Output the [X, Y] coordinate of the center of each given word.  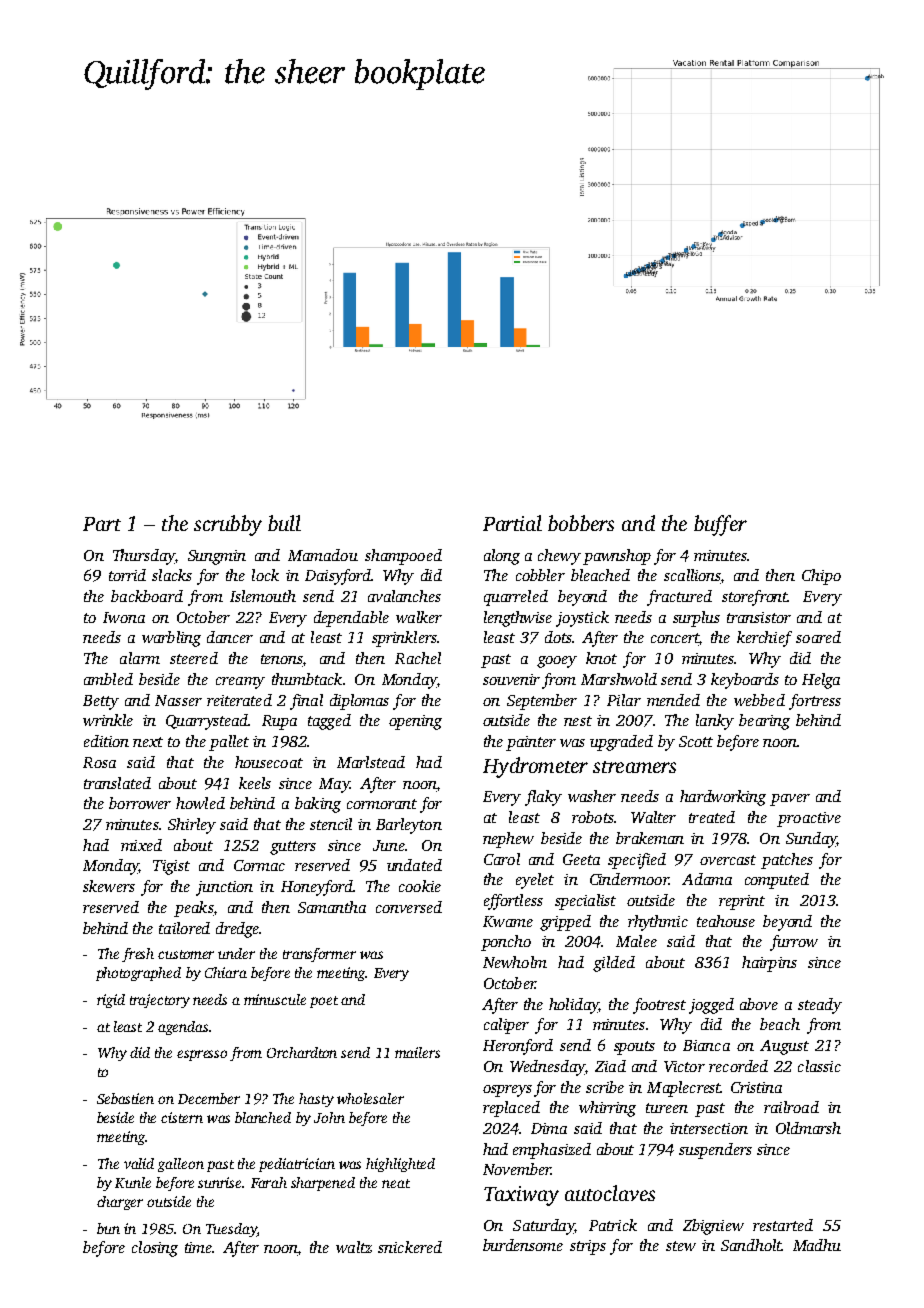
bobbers [581, 523]
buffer [720, 525]
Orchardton [302, 1052]
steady [820, 1006]
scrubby [228, 525]
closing [155, 1249]
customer [186, 954]
